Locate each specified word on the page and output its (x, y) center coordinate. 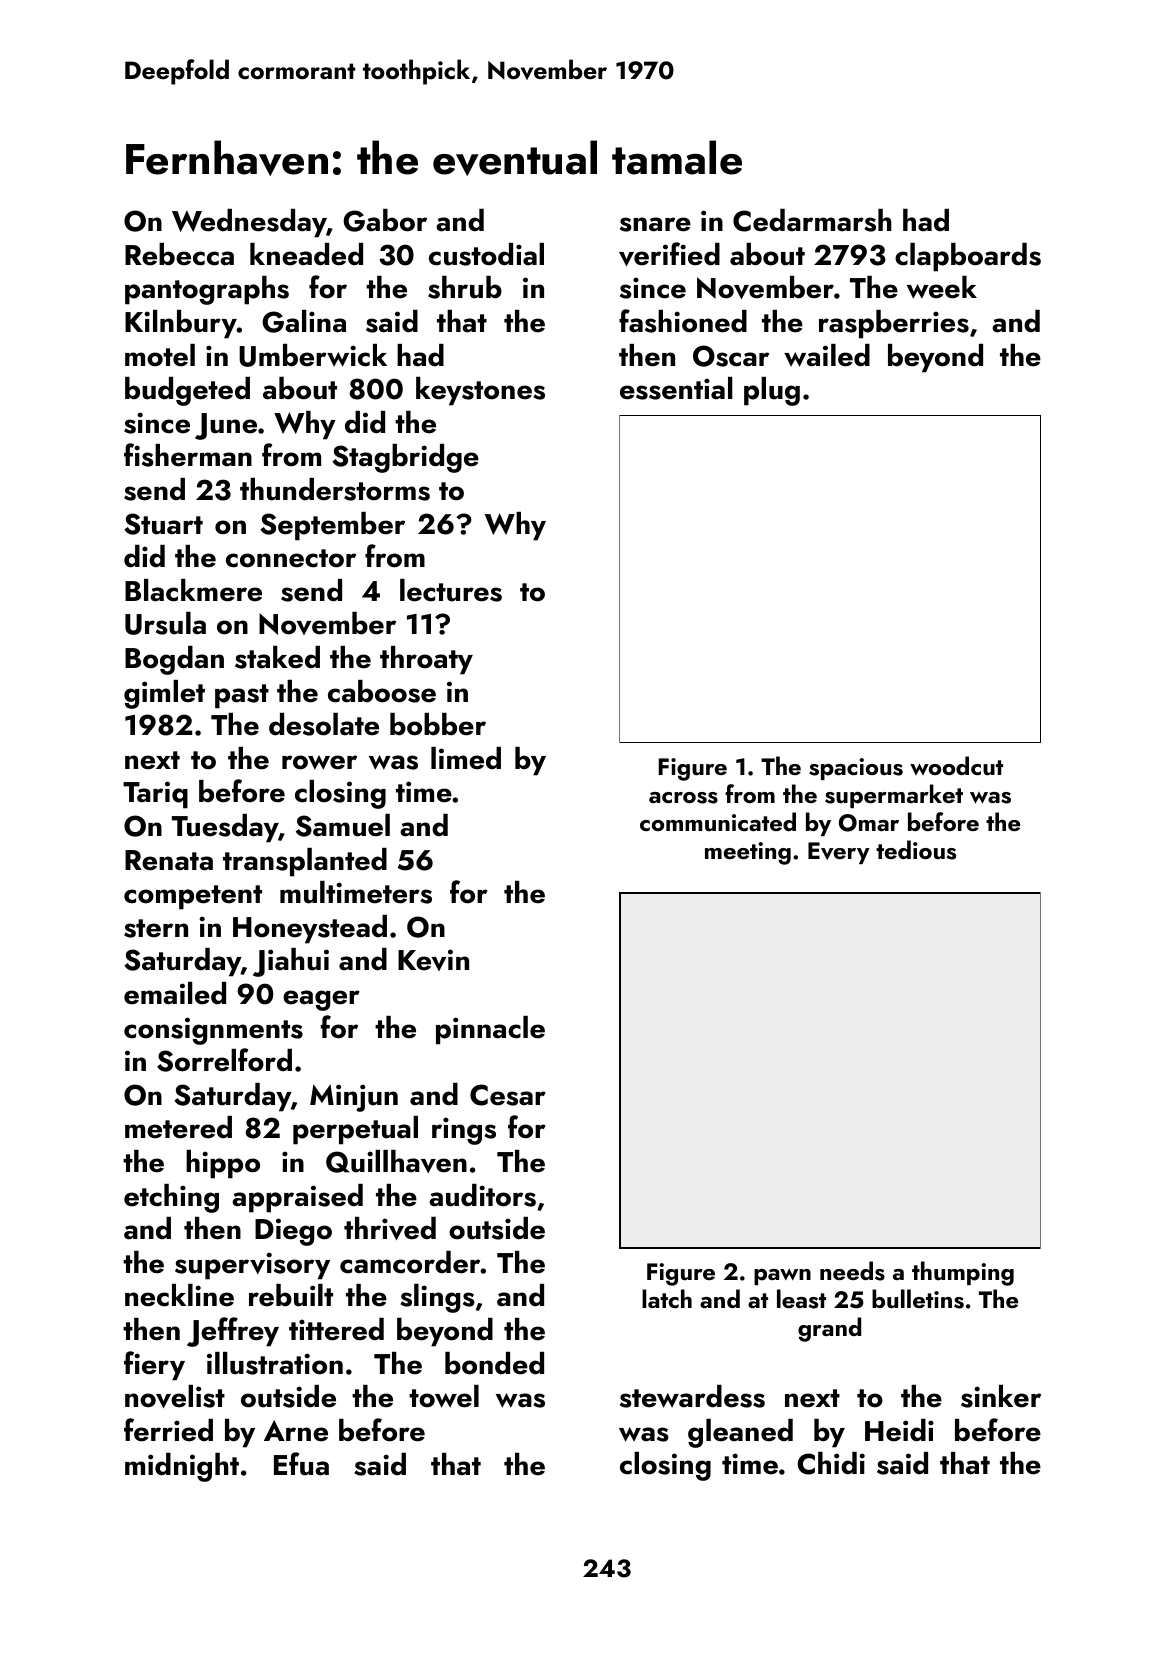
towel (444, 1396)
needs (852, 1271)
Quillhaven (396, 1161)
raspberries (894, 324)
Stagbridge (405, 458)
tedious (916, 850)
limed (466, 758)
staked (277, 657)
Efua (301, 1464)
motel (160, 355)
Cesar (508, 1095)
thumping (963, 1273)
